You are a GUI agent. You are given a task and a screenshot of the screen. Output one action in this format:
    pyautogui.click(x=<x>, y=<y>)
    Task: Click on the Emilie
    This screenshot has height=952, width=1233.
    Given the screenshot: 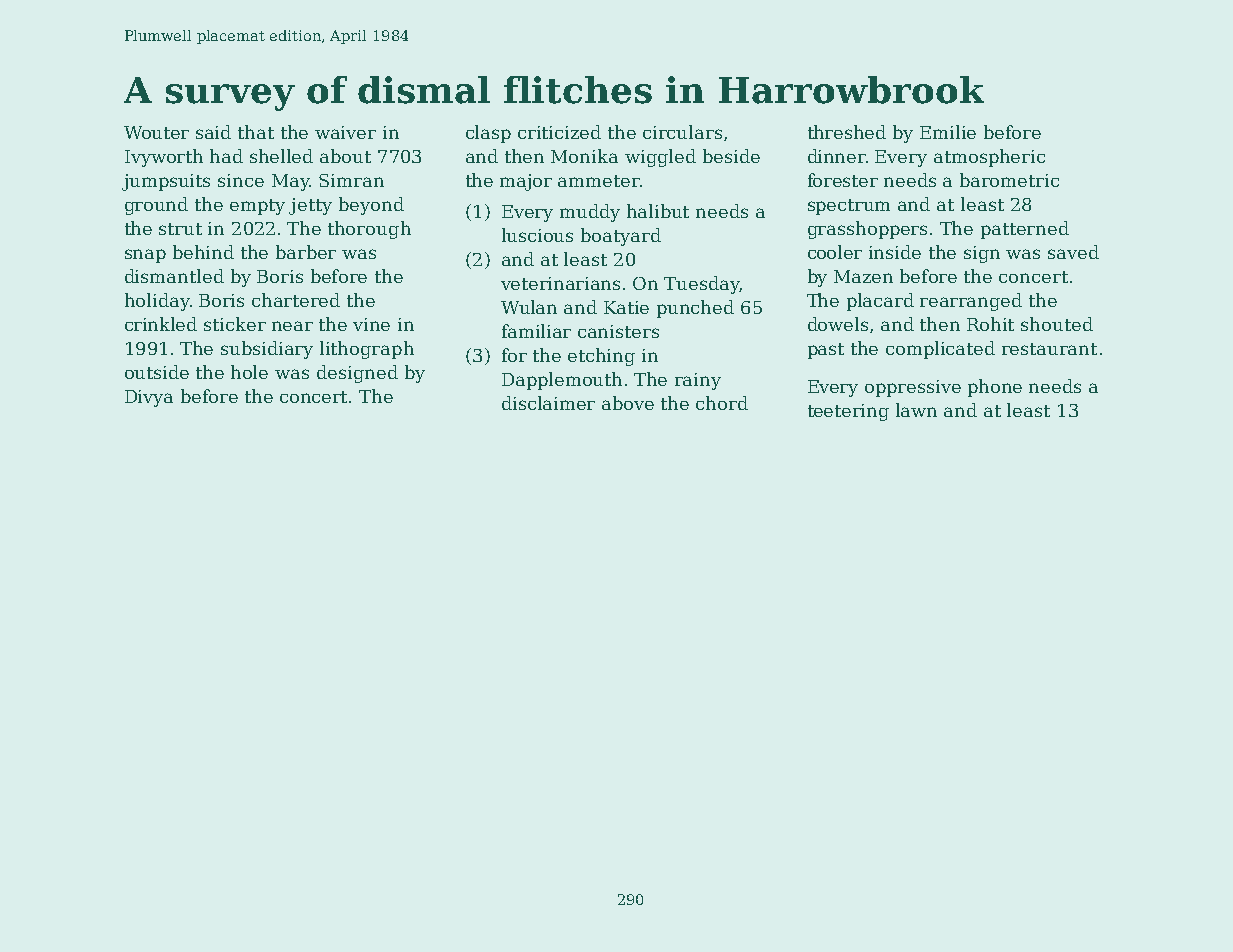 What is the action you would take?
    pyautogui.click(x=948, y=132)
